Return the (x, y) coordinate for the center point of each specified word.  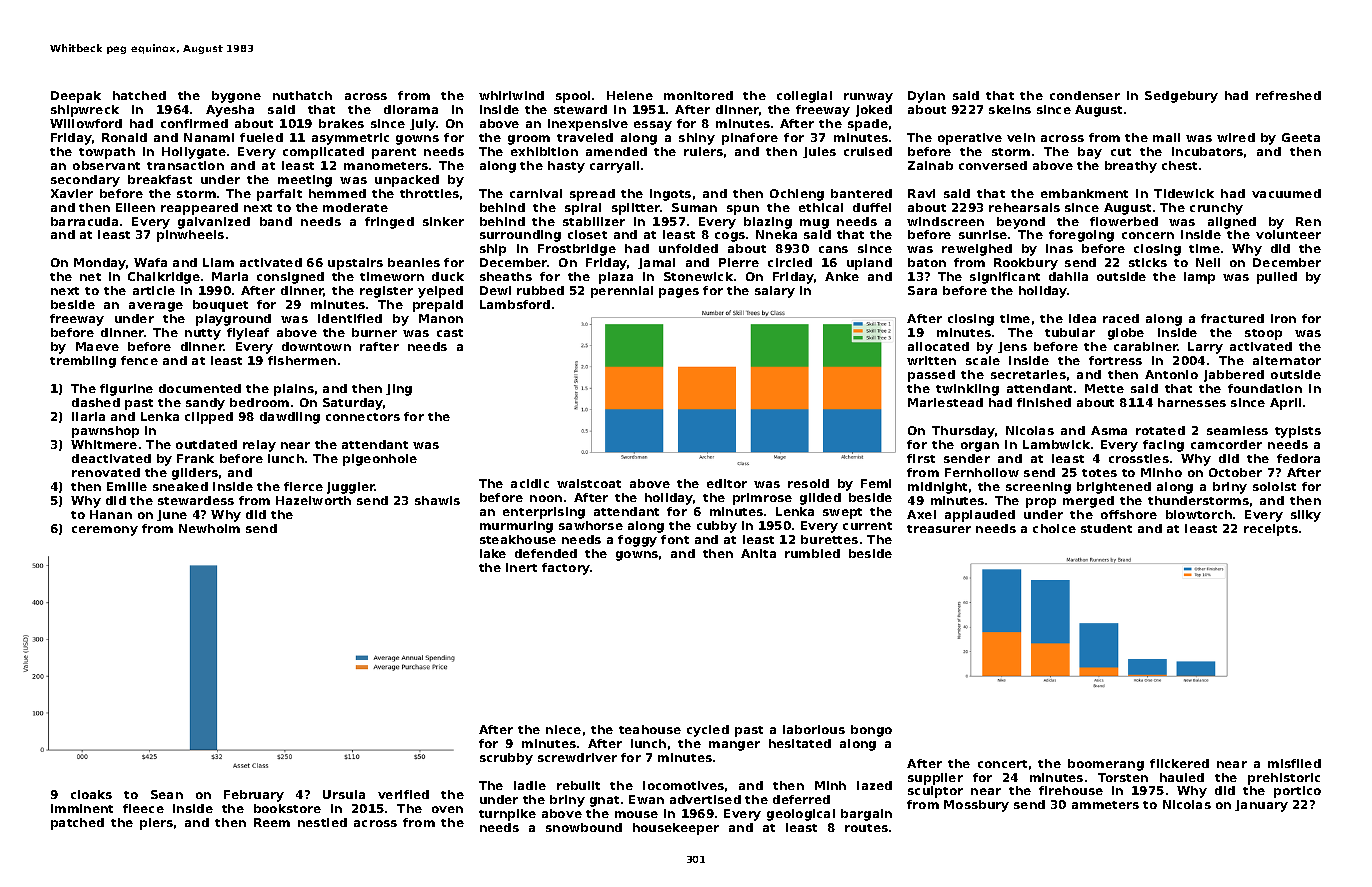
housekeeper (676, 829)
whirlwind (511, 95)
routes (866, 828)
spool (573, 97)
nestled (322, 822)
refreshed (1288, 95)
